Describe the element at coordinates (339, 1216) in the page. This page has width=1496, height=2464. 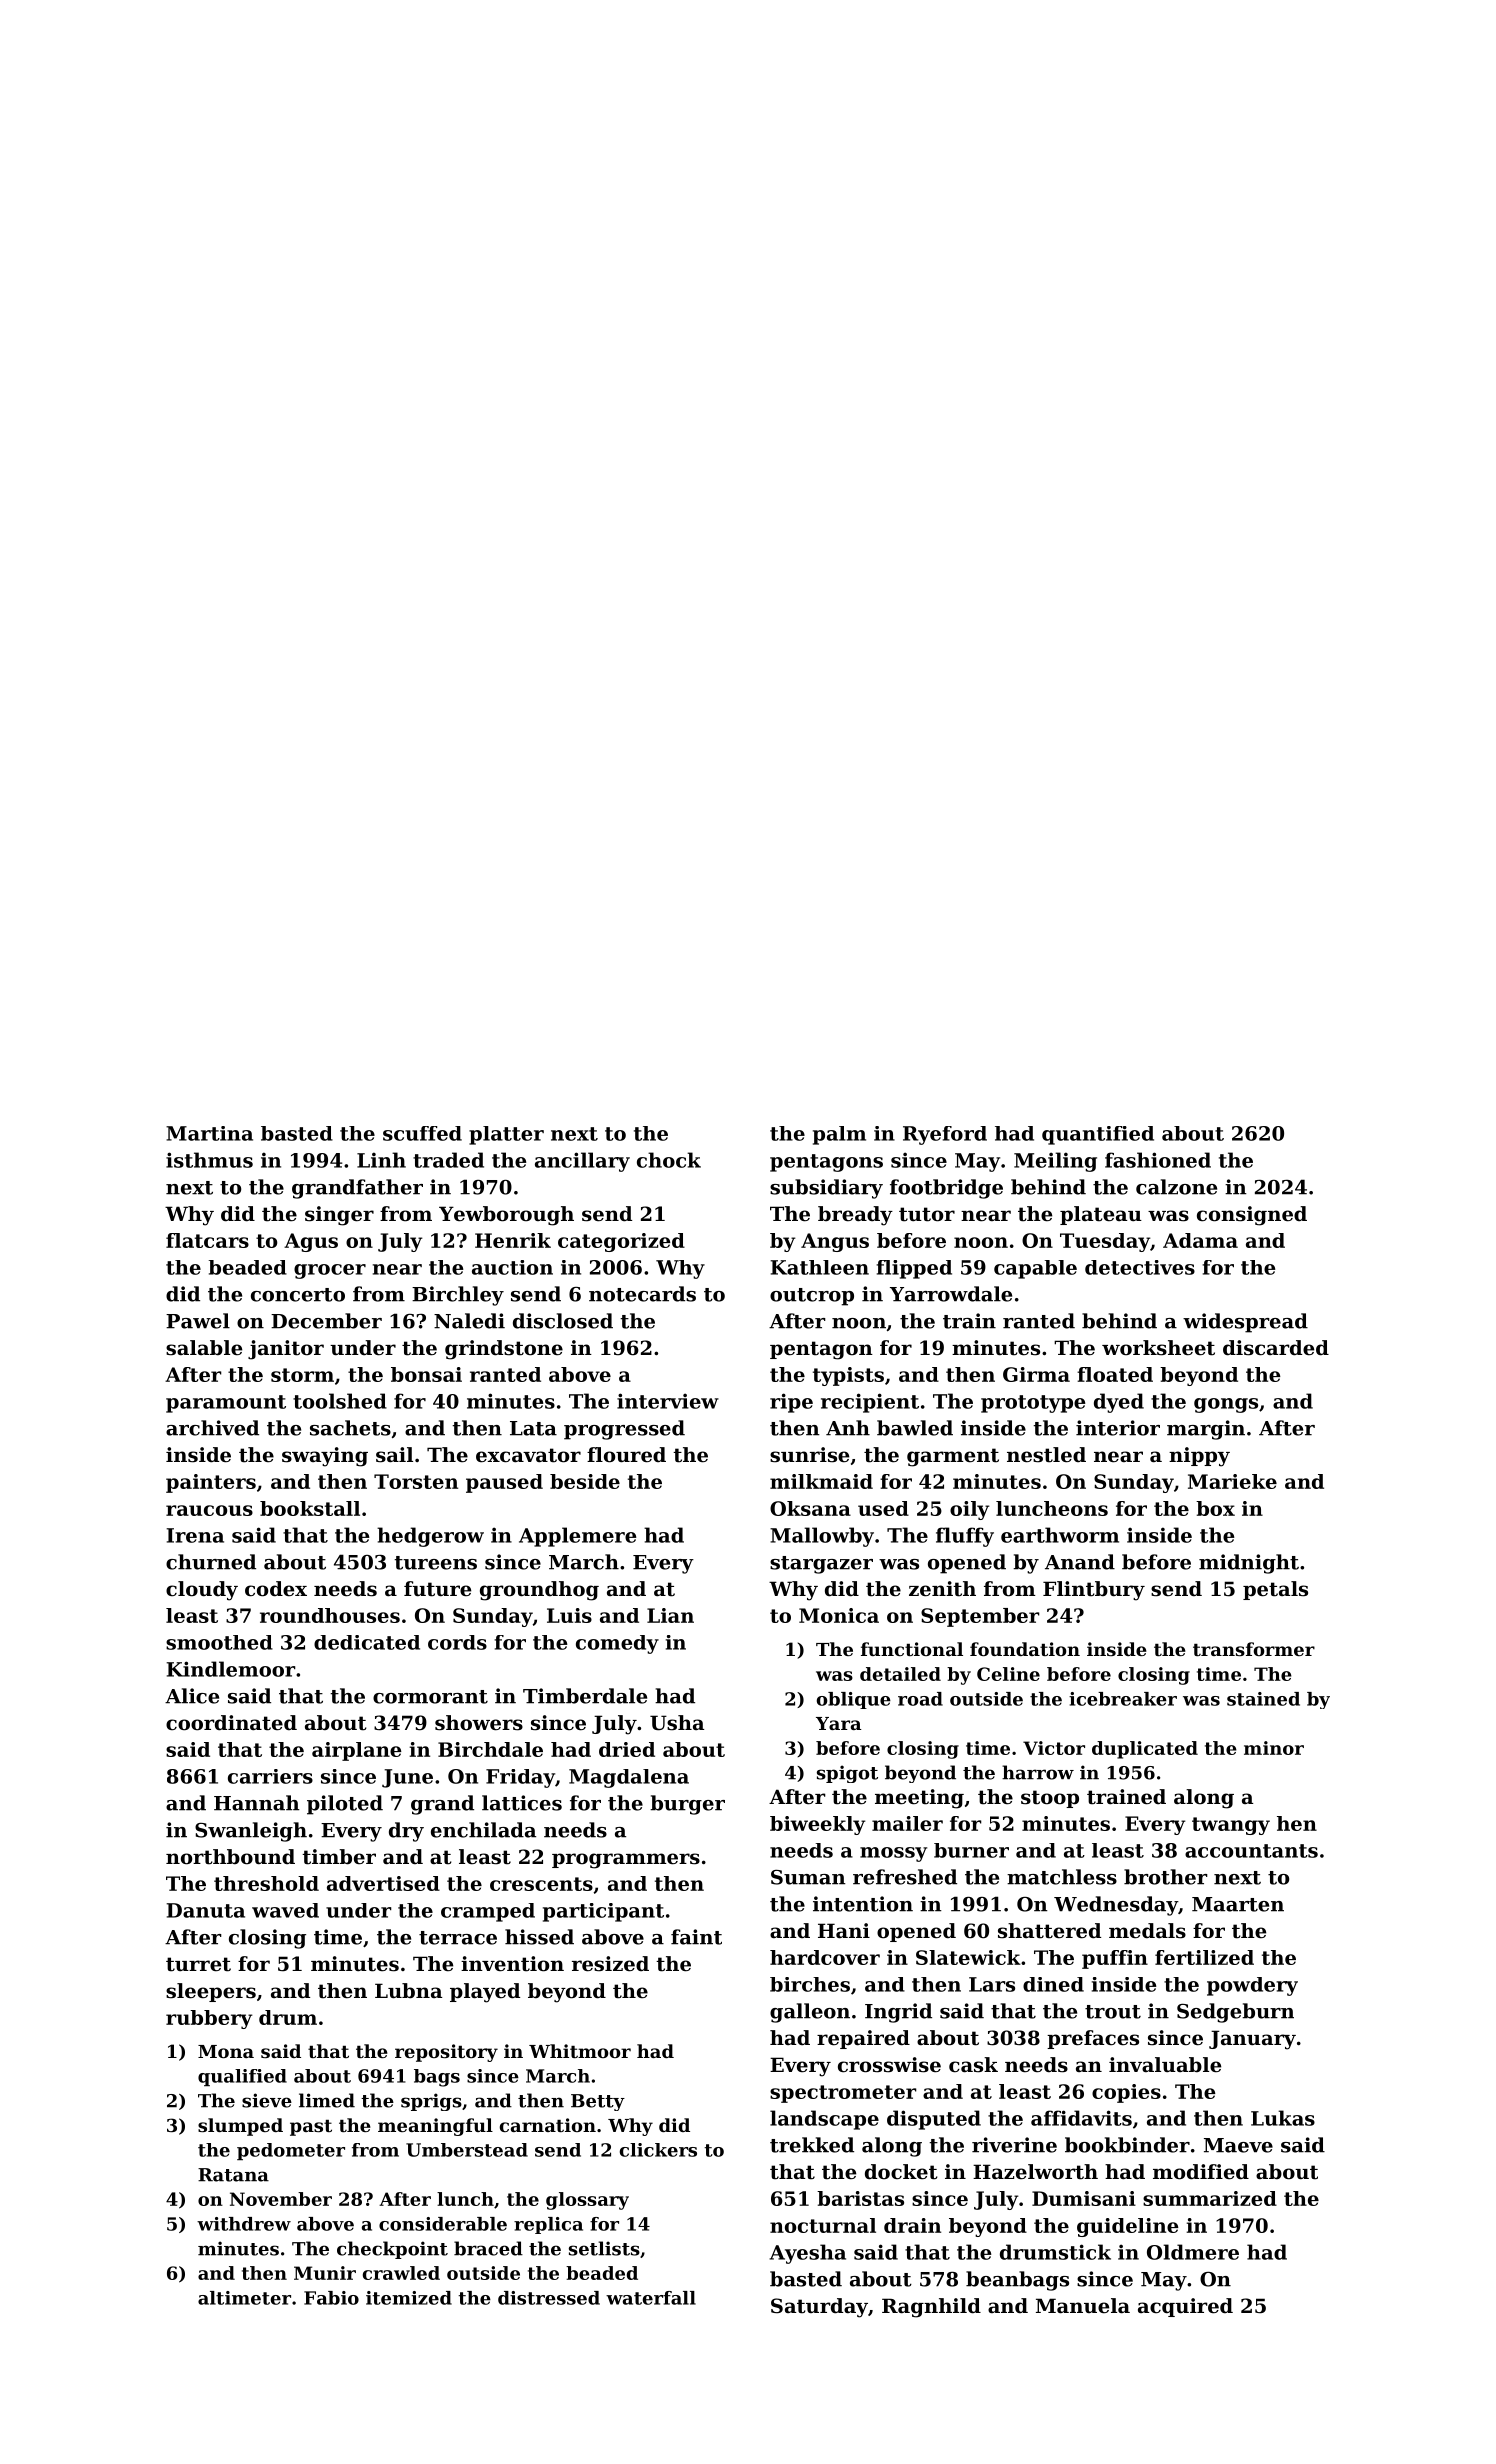
I see `singer` at that location.
